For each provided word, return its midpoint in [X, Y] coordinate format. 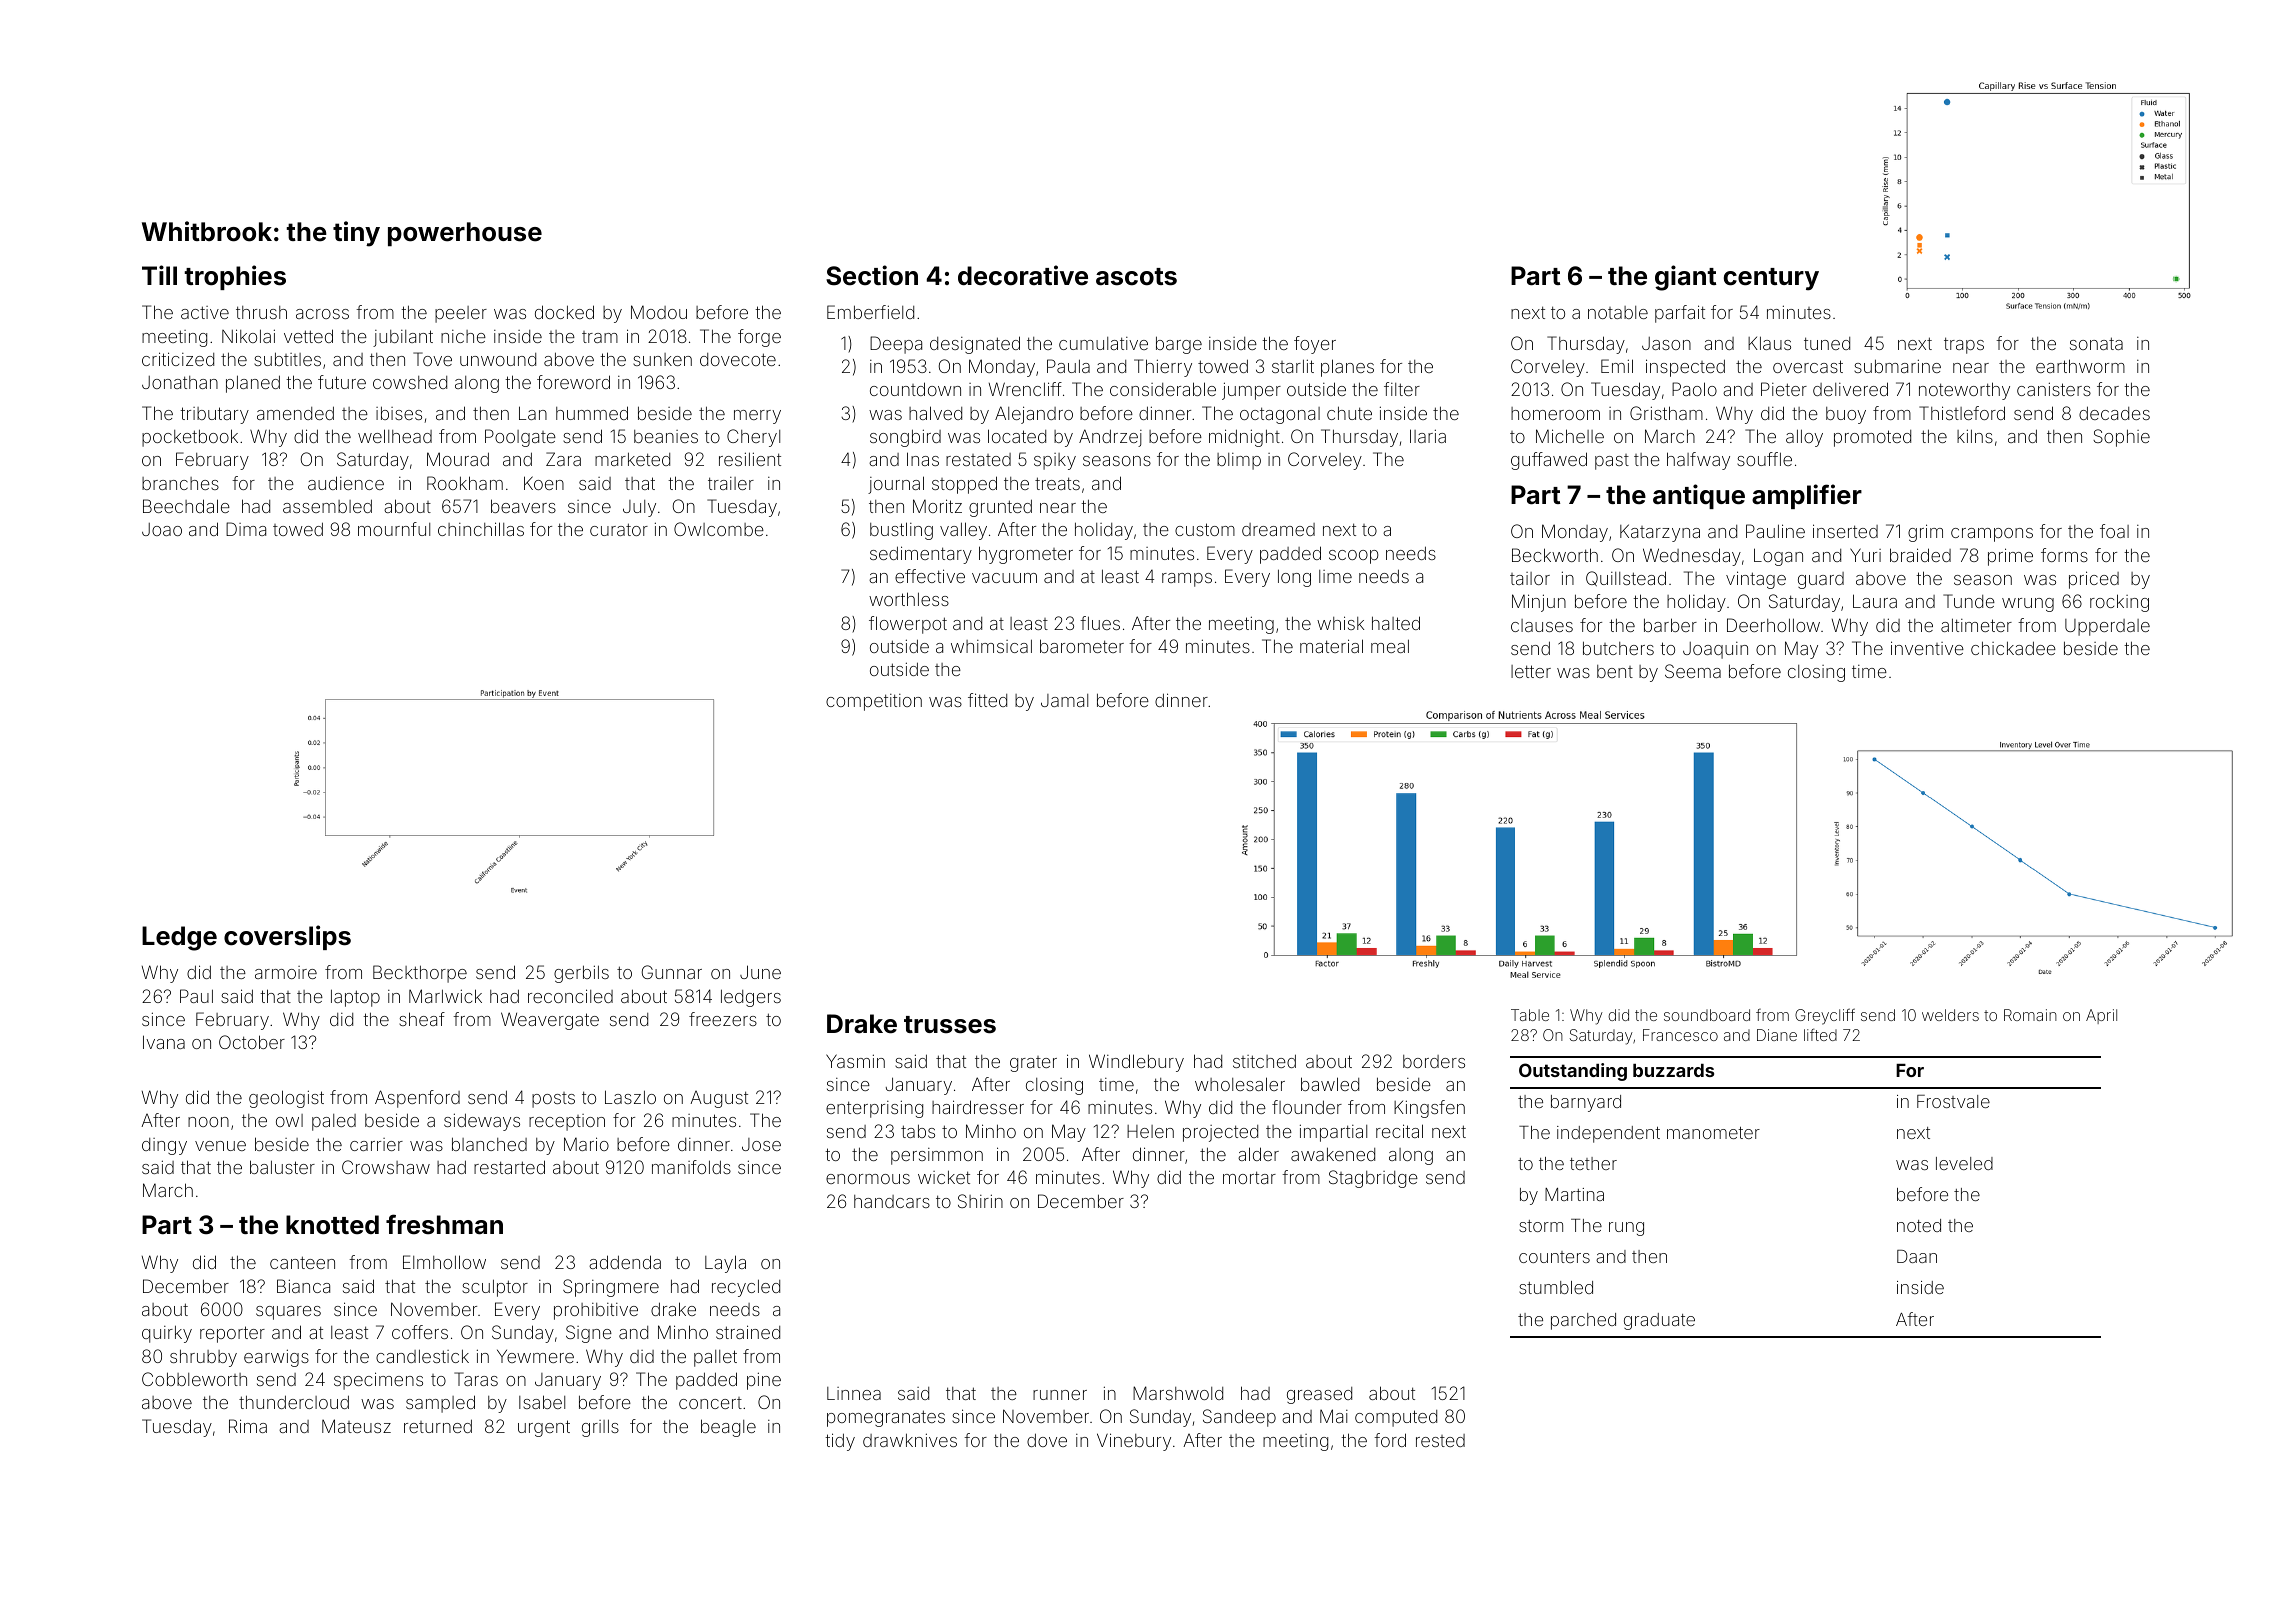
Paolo [1694, 389]
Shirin [980, 1201]
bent [1615, 671]
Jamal [1064, 700]
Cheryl [753, 438]
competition [874, 702]
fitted [987, 700]
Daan [1917, 1256]
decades [2114, 413]
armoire [286, 972]
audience [346, 483]
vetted [308, 336]
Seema [1693, 671]
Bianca [303, 1286]
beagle [728, 1428]
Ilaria [1428, 436]
